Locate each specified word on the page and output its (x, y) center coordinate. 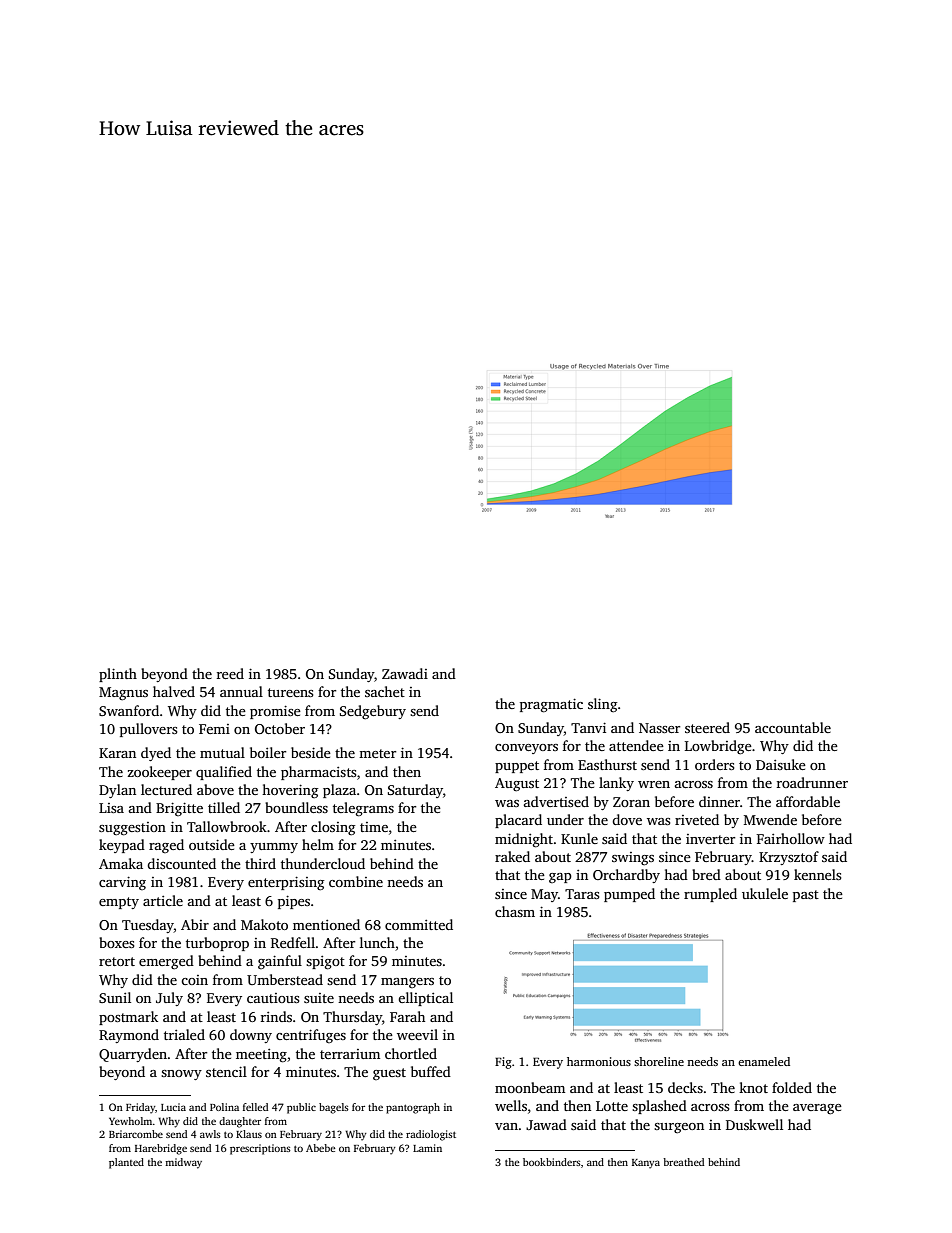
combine (356, 881)
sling (602, 705)
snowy (181, 1075)
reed (230, 673)
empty (119, 903)
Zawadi (405, 673)
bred (706, 874)
